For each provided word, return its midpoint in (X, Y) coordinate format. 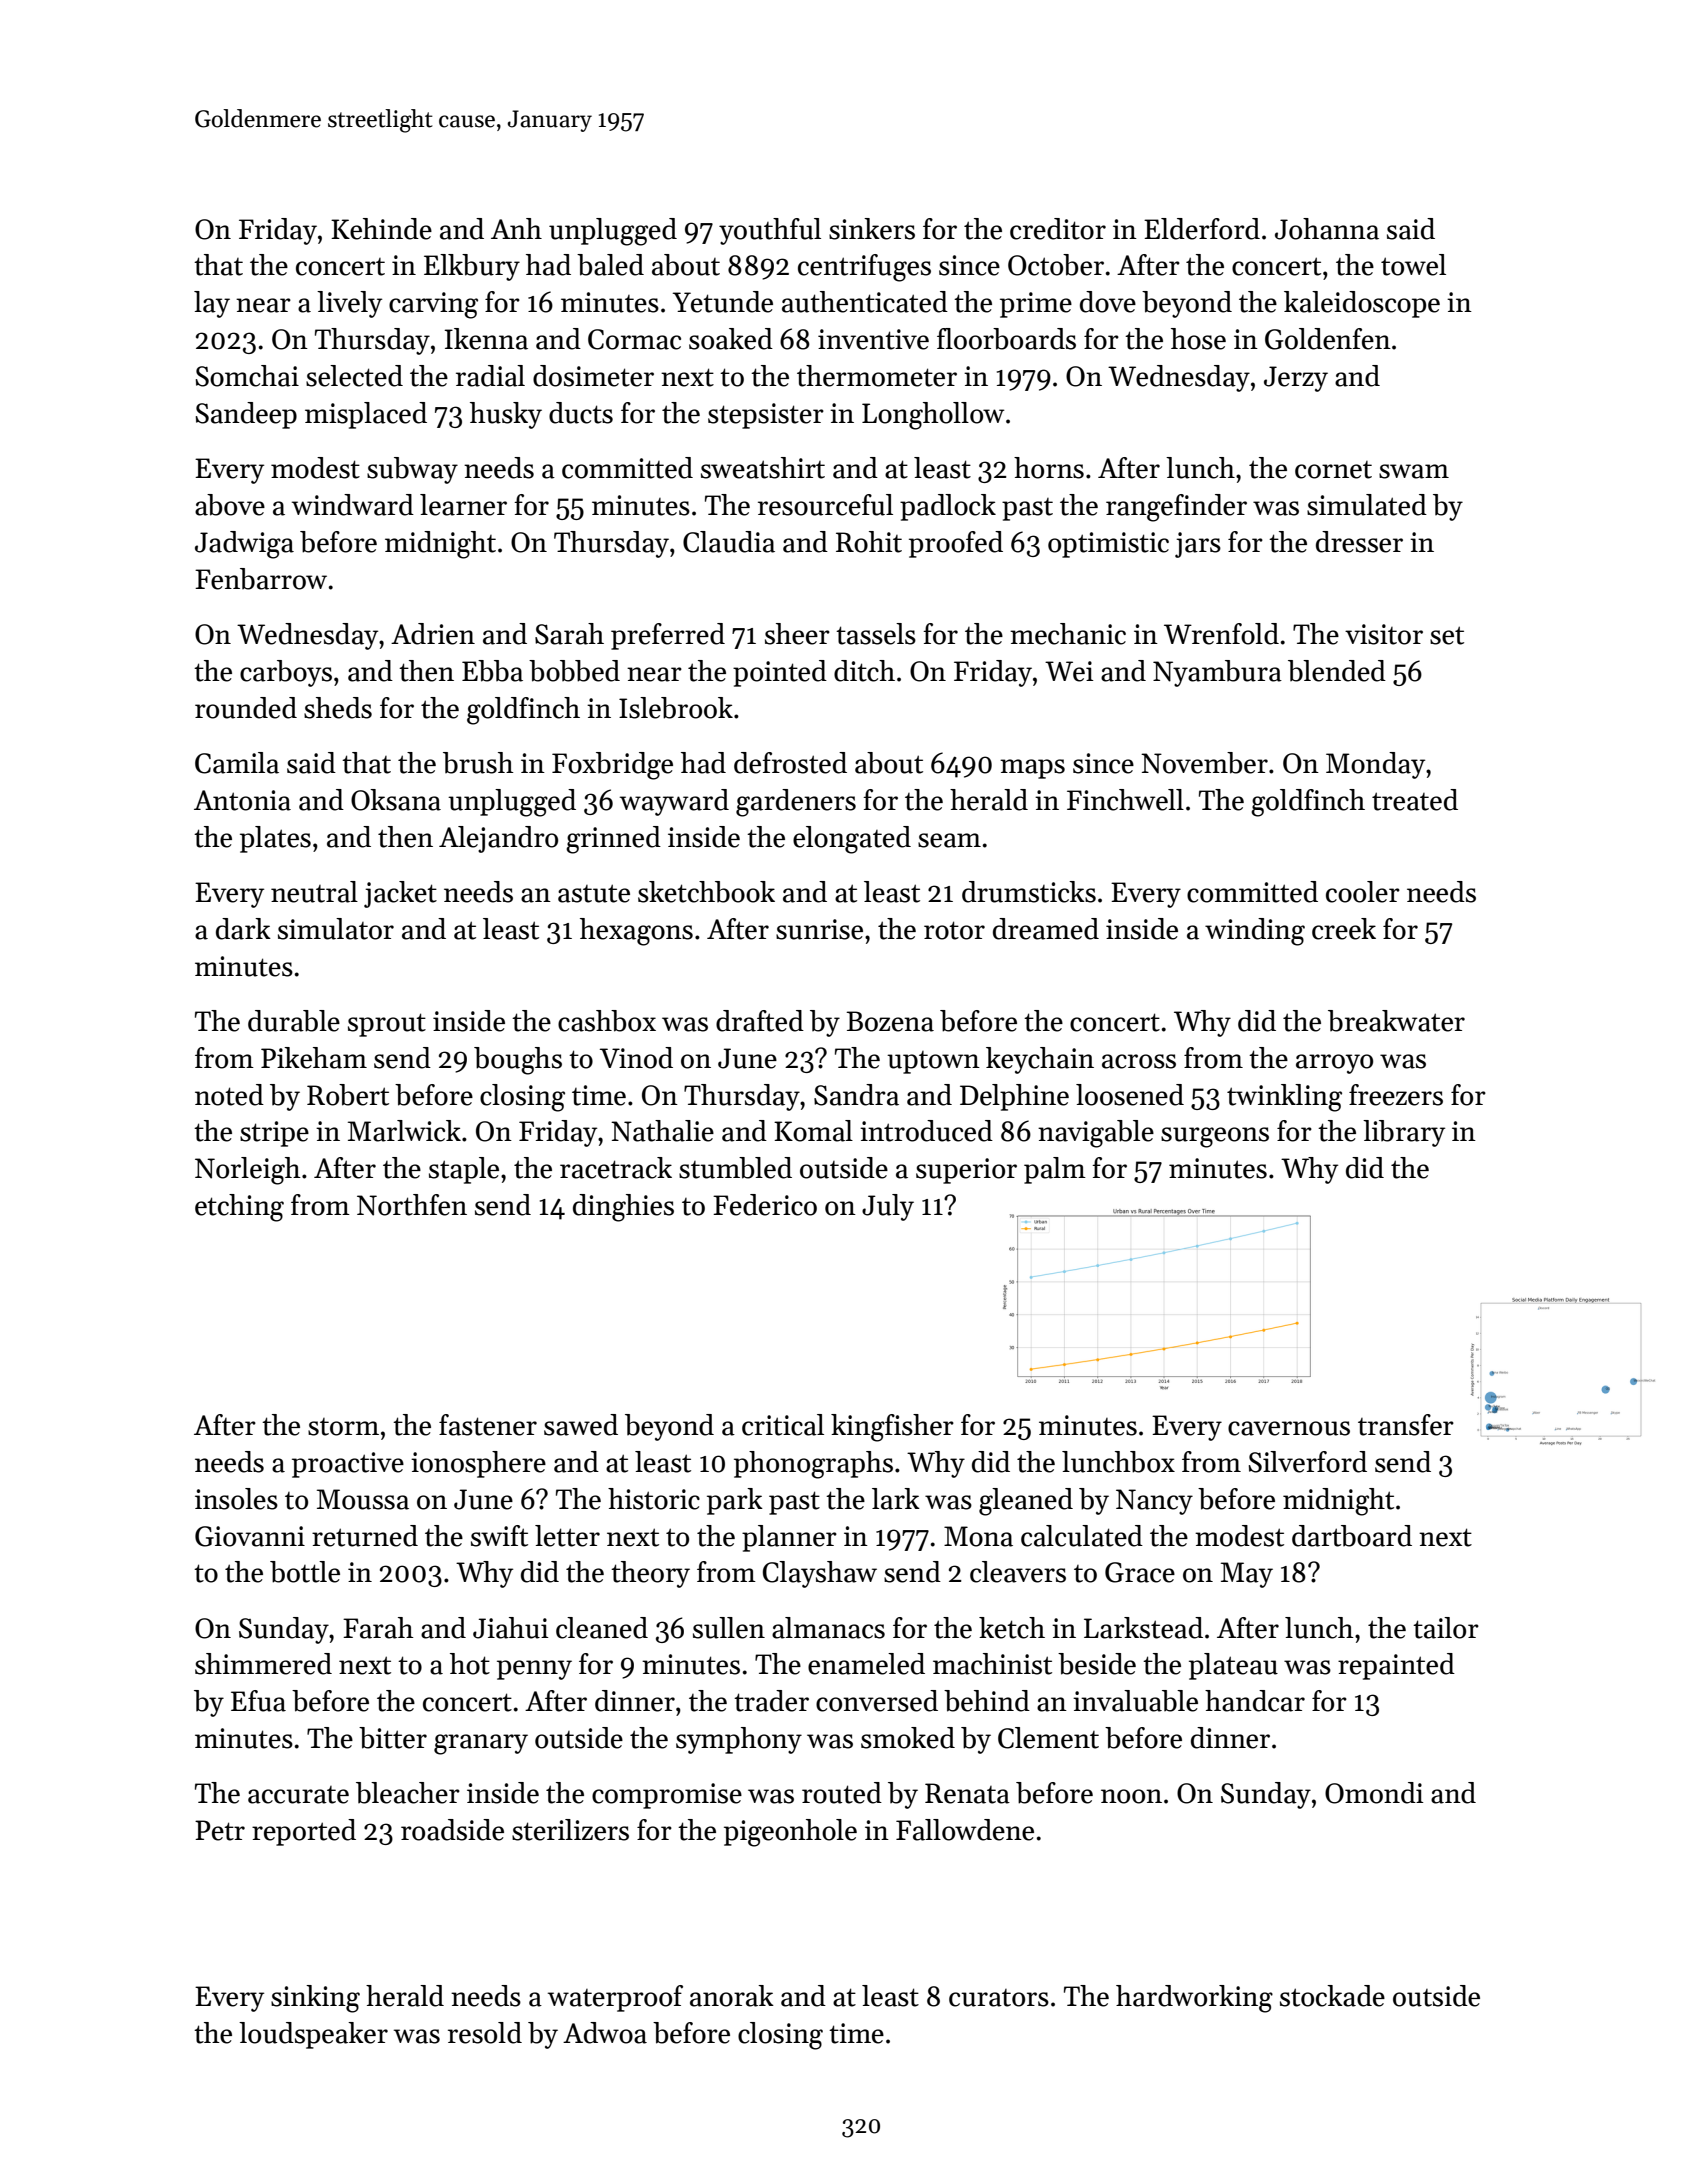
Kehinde (381, 229)
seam (949, 840)
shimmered (263, 1664)
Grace (1140, 1572)
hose (1198, 339)
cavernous (1289, 1428)
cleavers (1018, 1572)
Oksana (396, 800)
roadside (452, 1830)
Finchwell (1125, 800)
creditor (1058, 229)
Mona (978, 1536)
